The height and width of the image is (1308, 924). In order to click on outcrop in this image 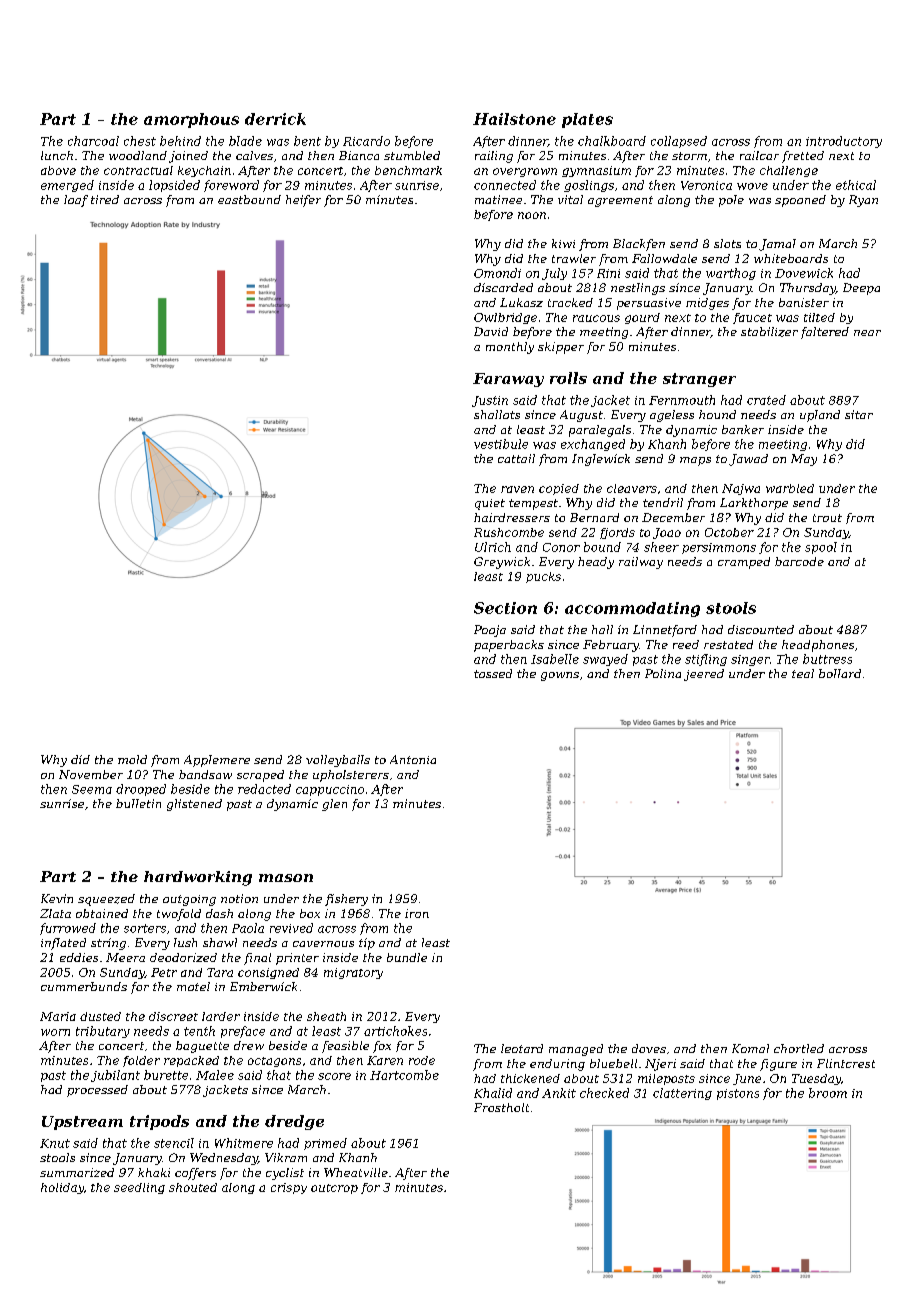, I will do `click(334, 1189)`.
